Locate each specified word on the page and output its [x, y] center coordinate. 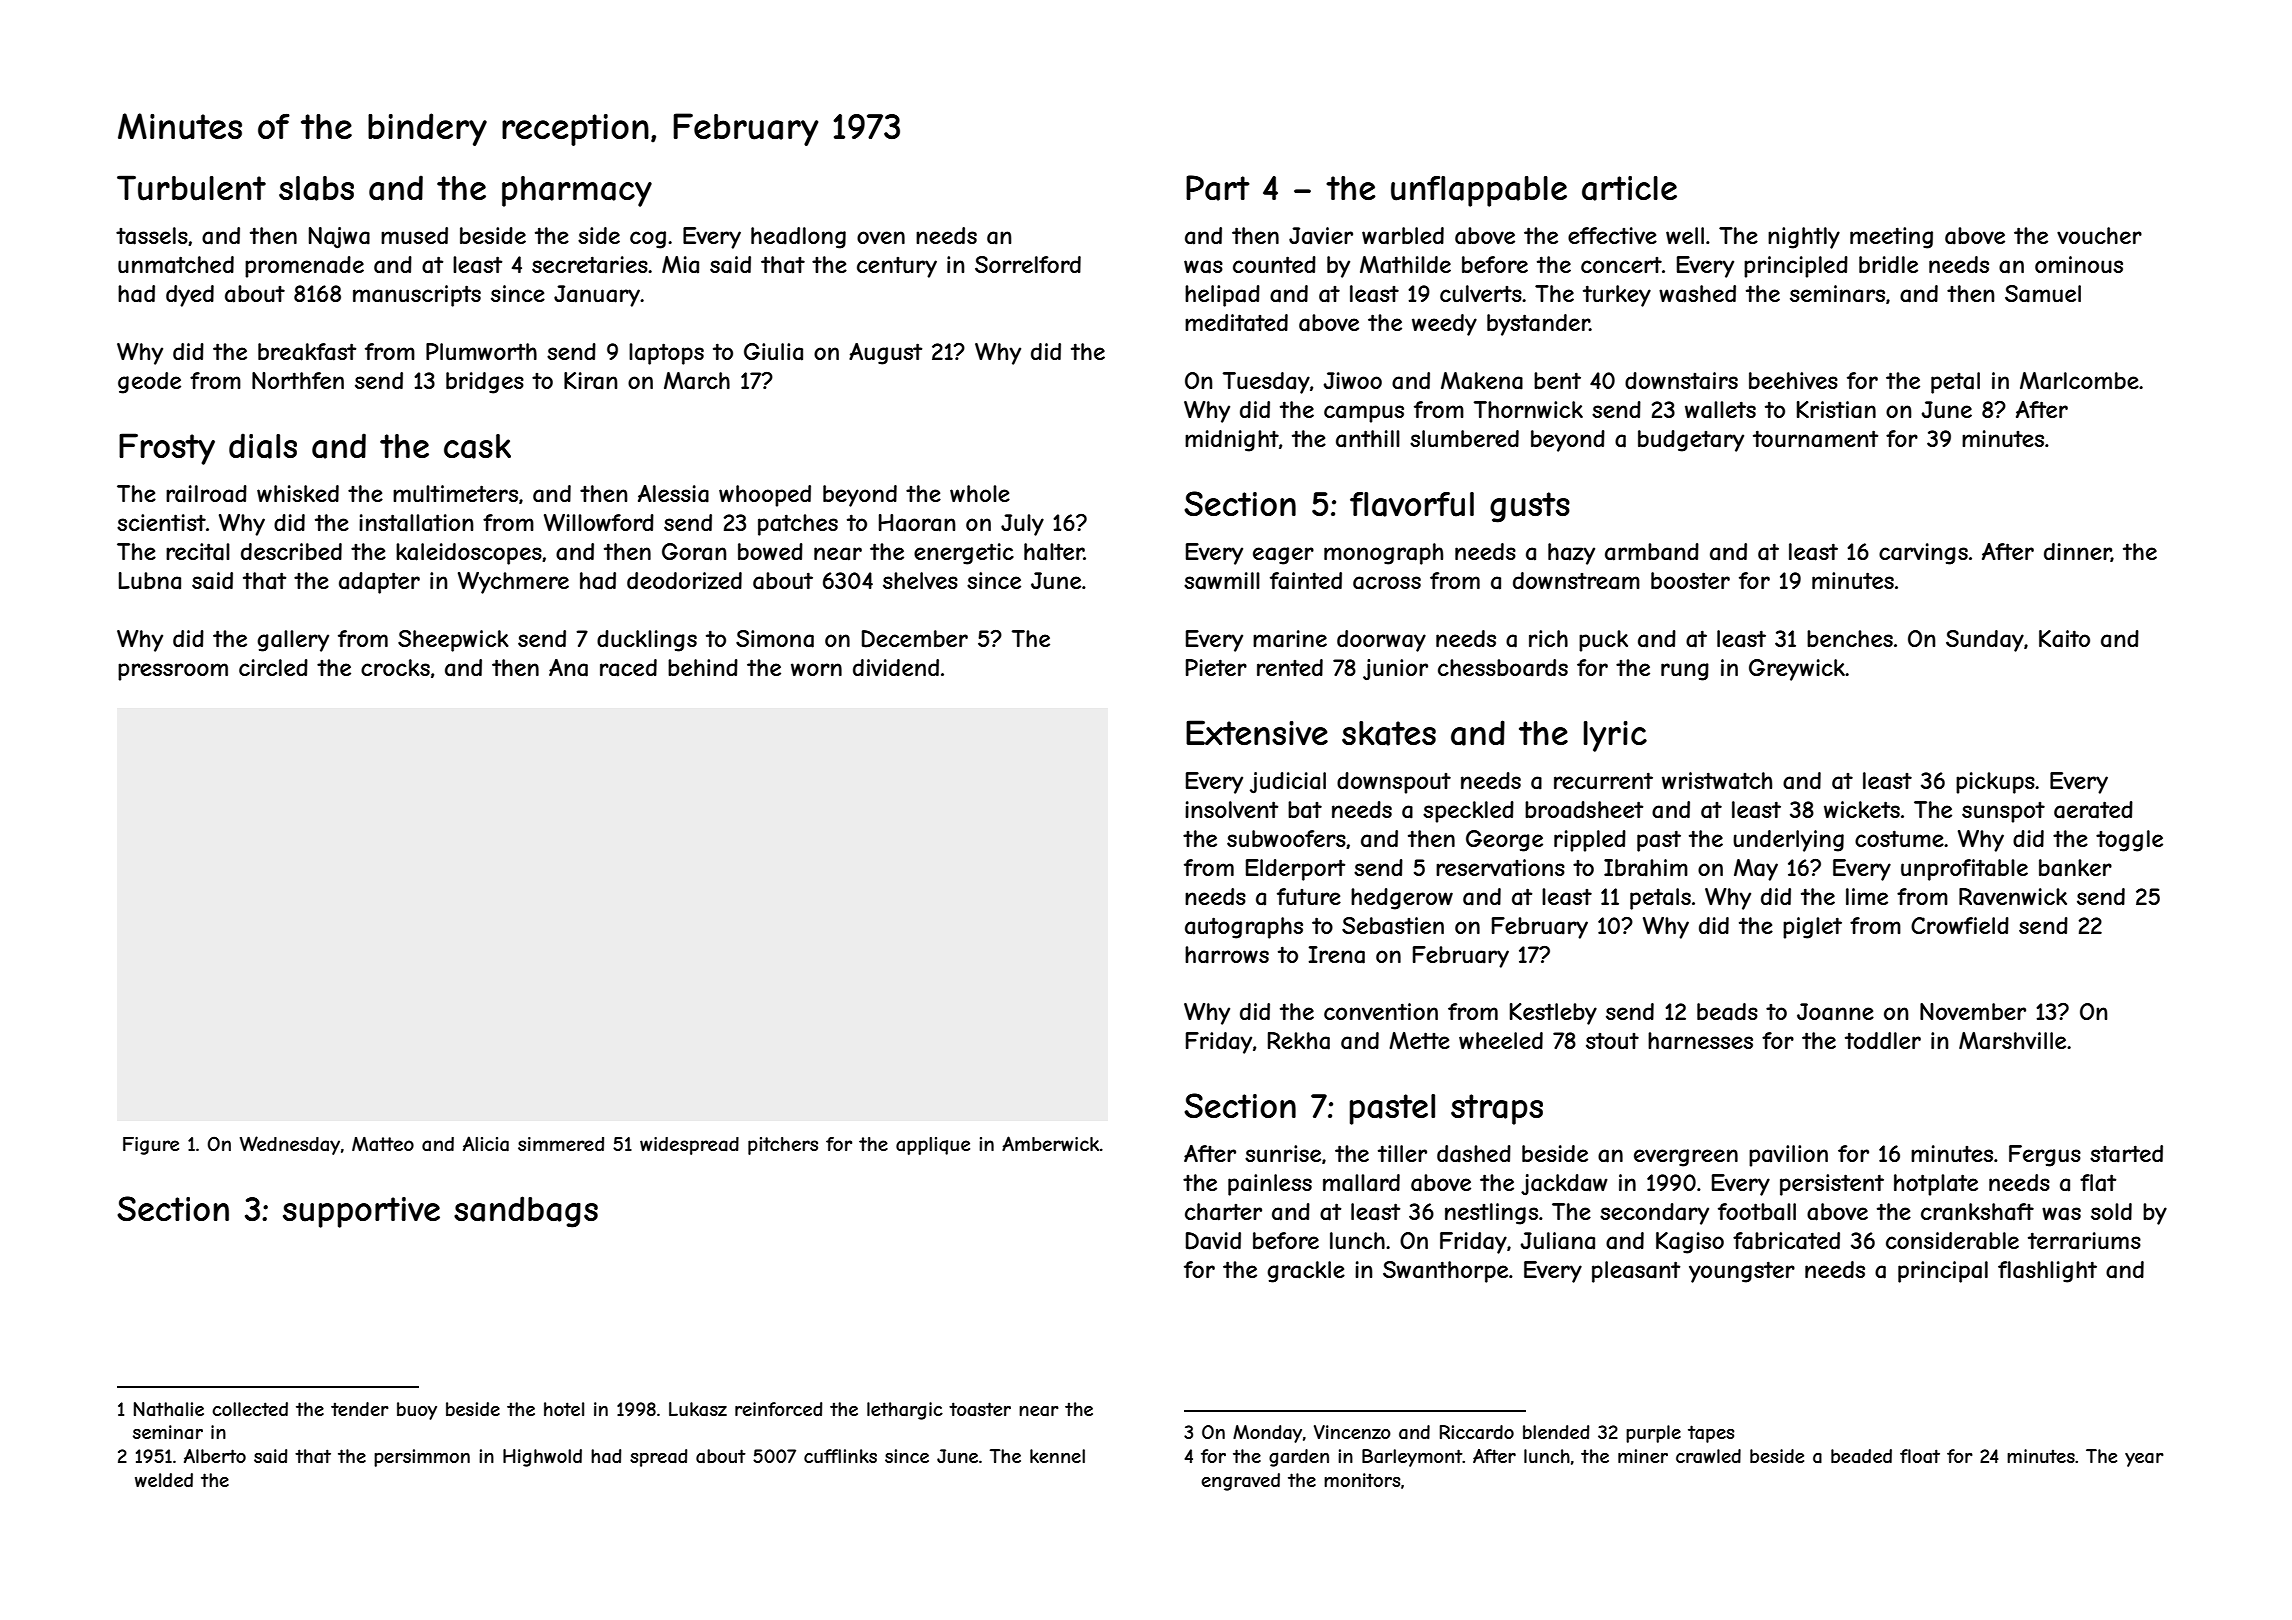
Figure [151, 1146]
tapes [1711, 1434]
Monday [1267, 1434]
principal [1943, 1272]
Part [1218, 188]
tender [360, 1409]
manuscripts [417, 296]
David [1213, 1241]
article [1629, 188]
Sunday [1985, 641]
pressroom [173, 672]
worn [816, 669]
